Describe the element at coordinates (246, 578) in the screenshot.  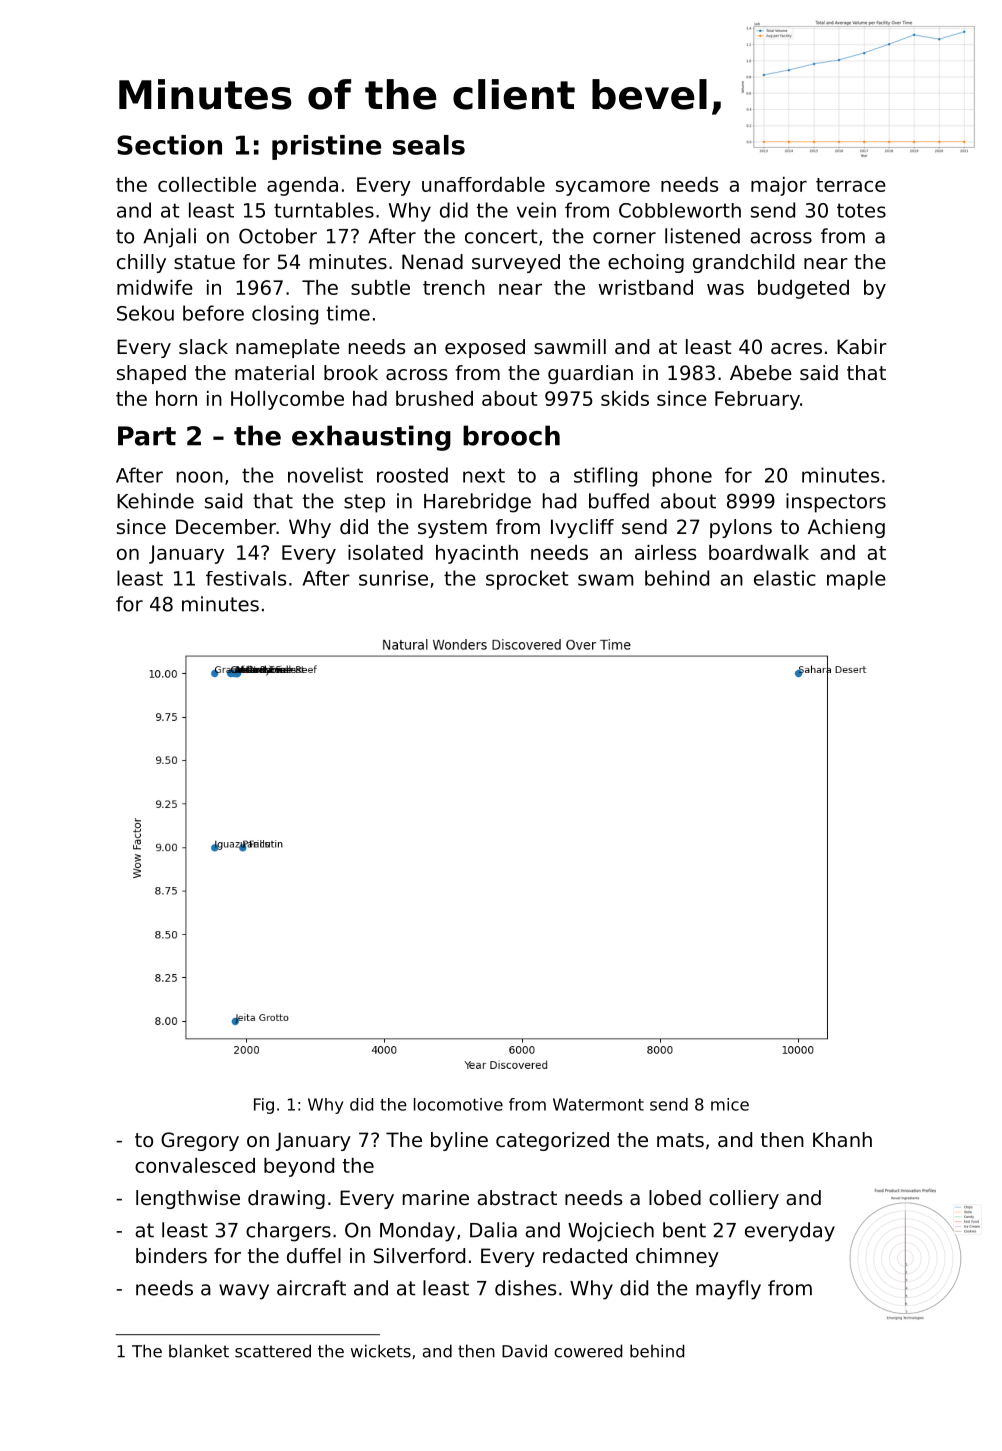
I see `festivals` at that location.
